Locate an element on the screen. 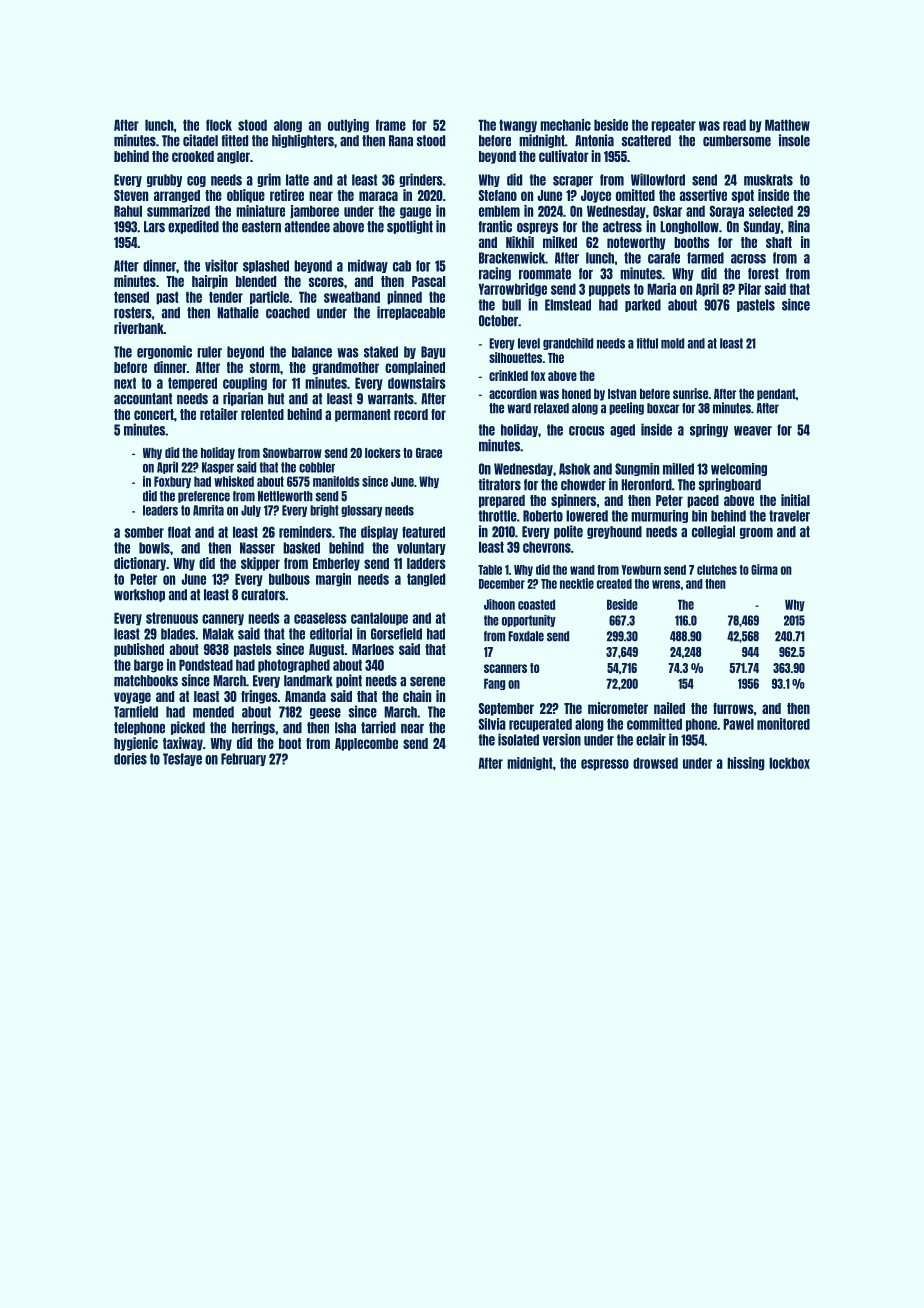  cultivator is located at coordinates (564, 156).
